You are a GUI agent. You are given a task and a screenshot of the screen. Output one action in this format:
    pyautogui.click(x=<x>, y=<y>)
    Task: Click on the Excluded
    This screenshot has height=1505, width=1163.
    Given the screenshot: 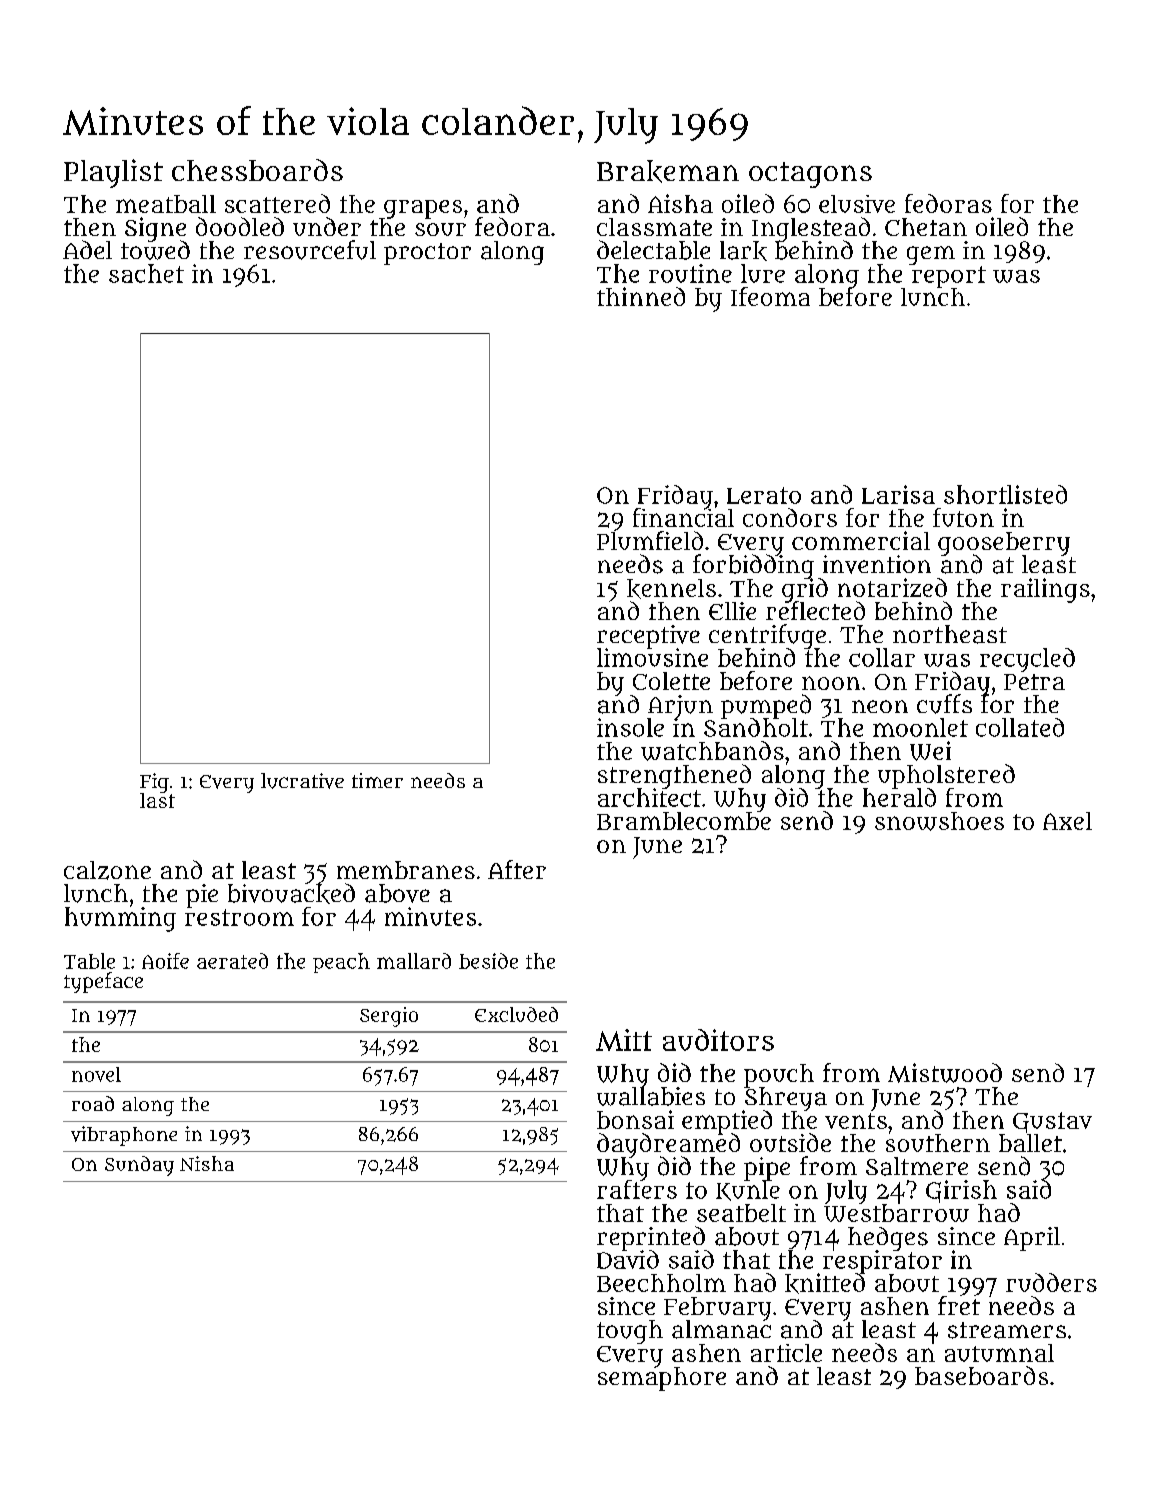 What is the action you would take?
    pyautogui.click(x=516, y=1014)
